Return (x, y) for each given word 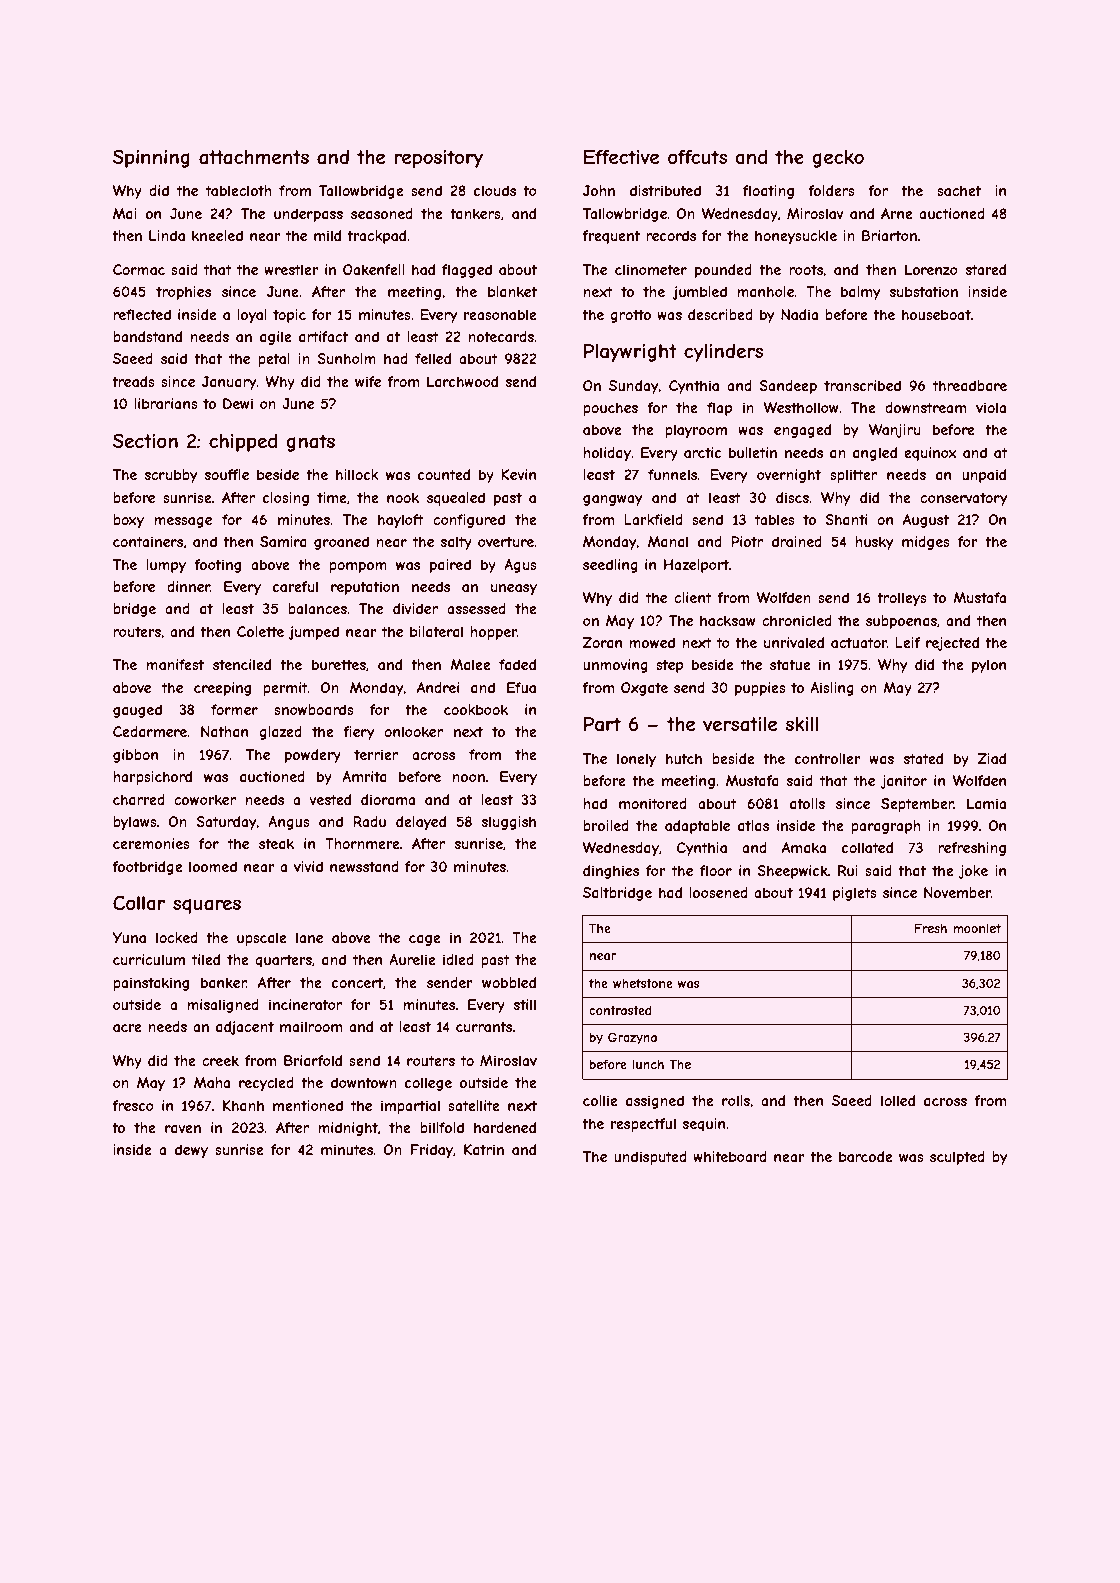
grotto (630, 316)
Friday (432, 1151)
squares (207, 906)
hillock (357, 474)
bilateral (436, 631)
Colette (260, 631)
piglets (855, 894)
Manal (668, 541)
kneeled (217, 235)
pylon (989, 666)
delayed (421, 823)
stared (986, 269)
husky (874, 543)
